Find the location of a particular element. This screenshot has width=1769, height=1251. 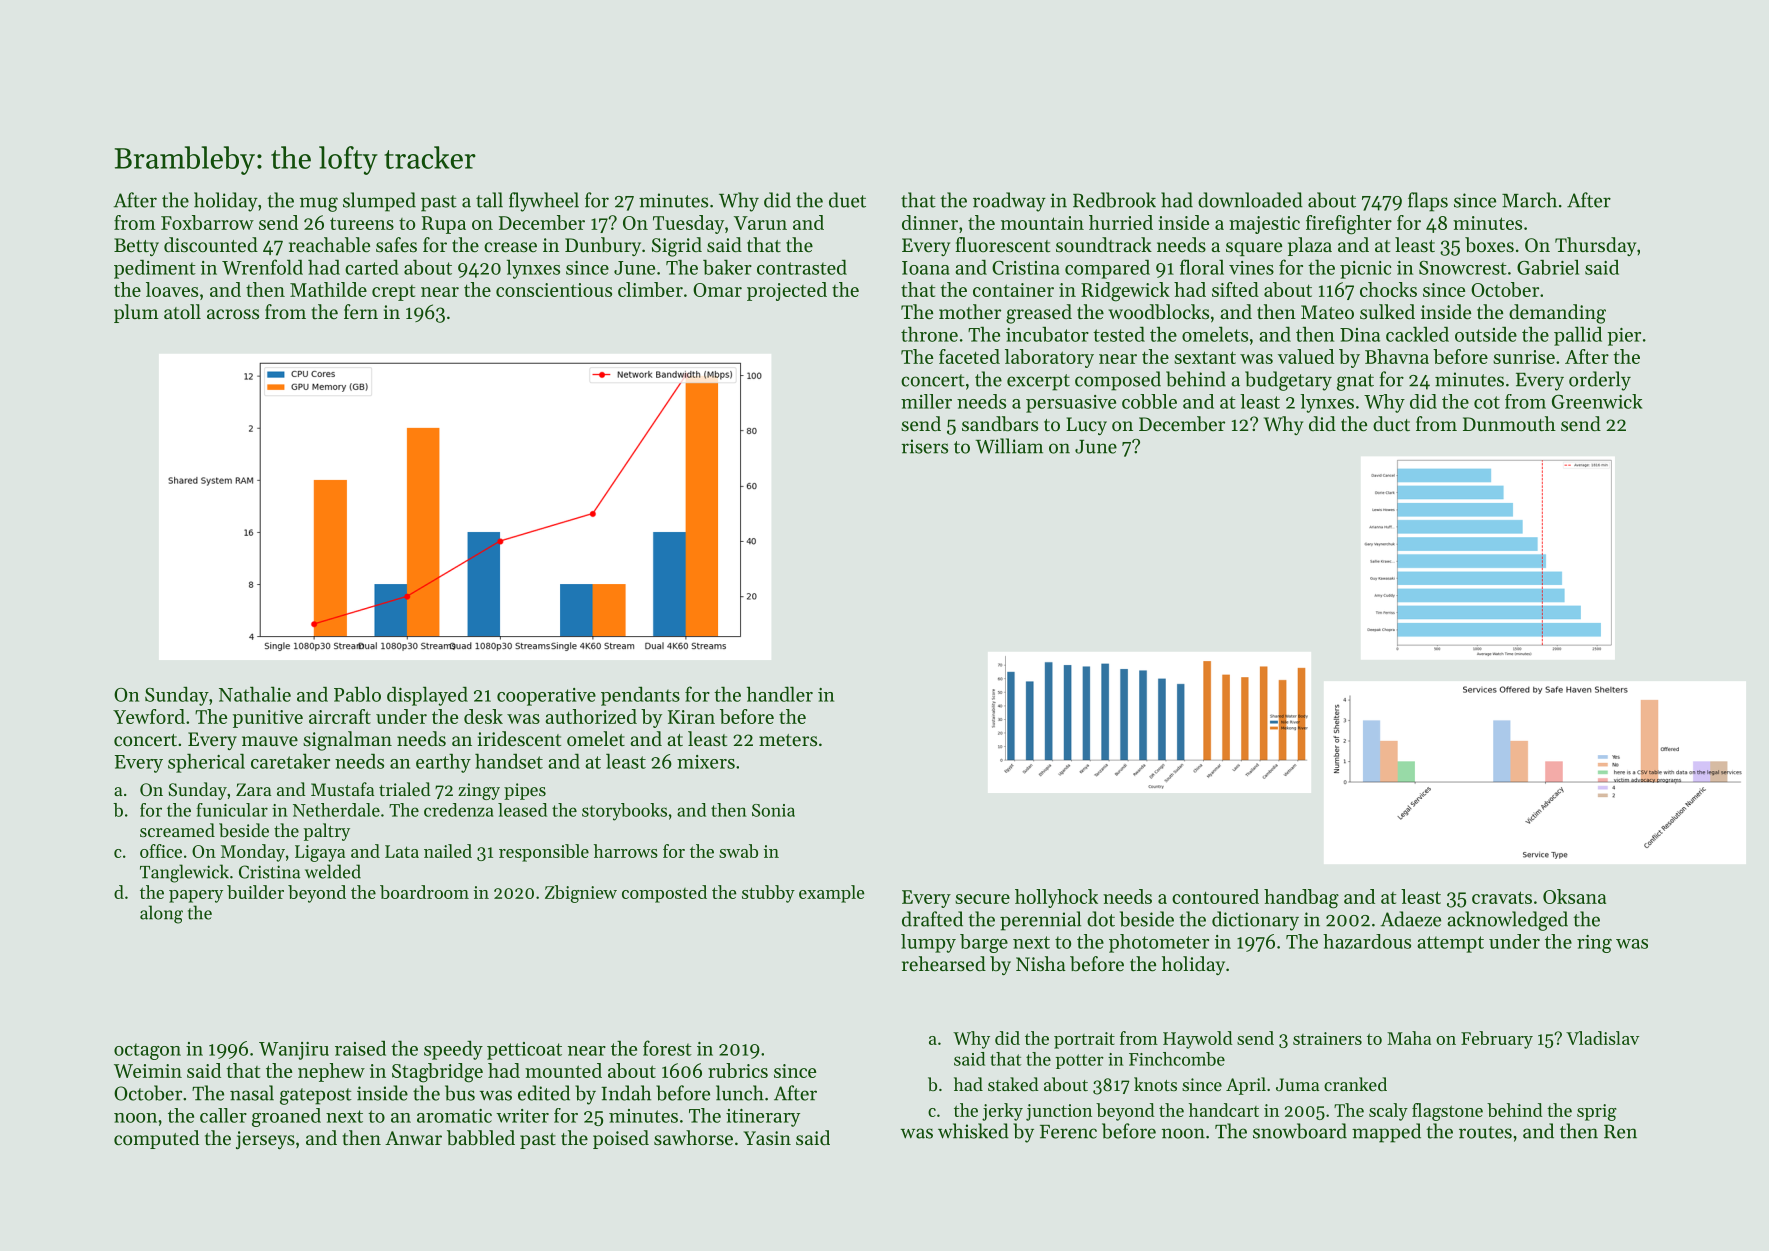

mug is located at coordinates (319, 204).
